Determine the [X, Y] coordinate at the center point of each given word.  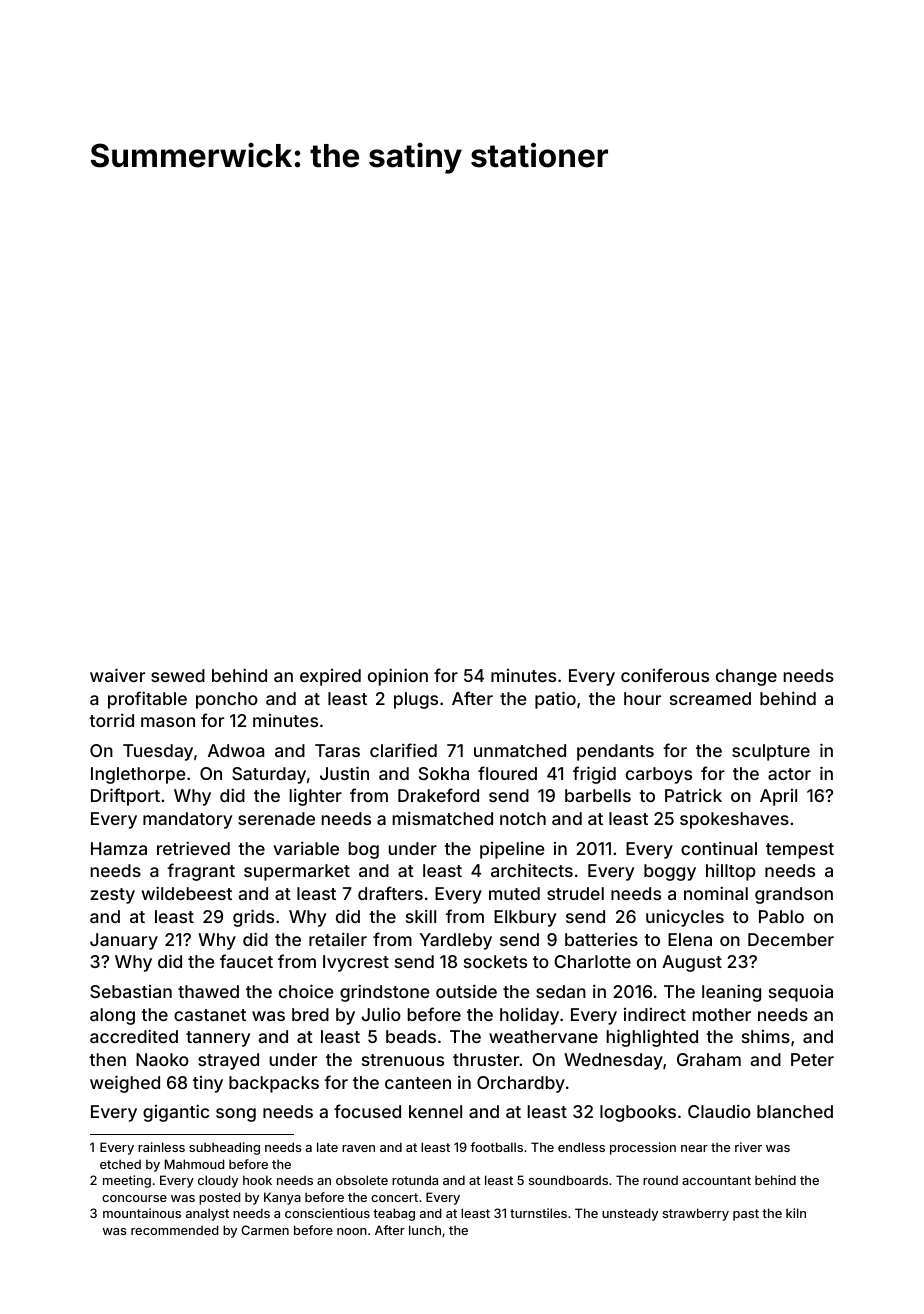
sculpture [771, 752]
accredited [134, 1036]
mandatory [187, 820]
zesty [112, 896]
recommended [175, 1230]
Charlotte [592, 961]
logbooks [638, 1113]
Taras [337, 750]
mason [168, 722]
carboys [659, 775]
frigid [594, 775]
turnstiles [538, 1213]
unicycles [685, 918]
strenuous [403, 1060]
